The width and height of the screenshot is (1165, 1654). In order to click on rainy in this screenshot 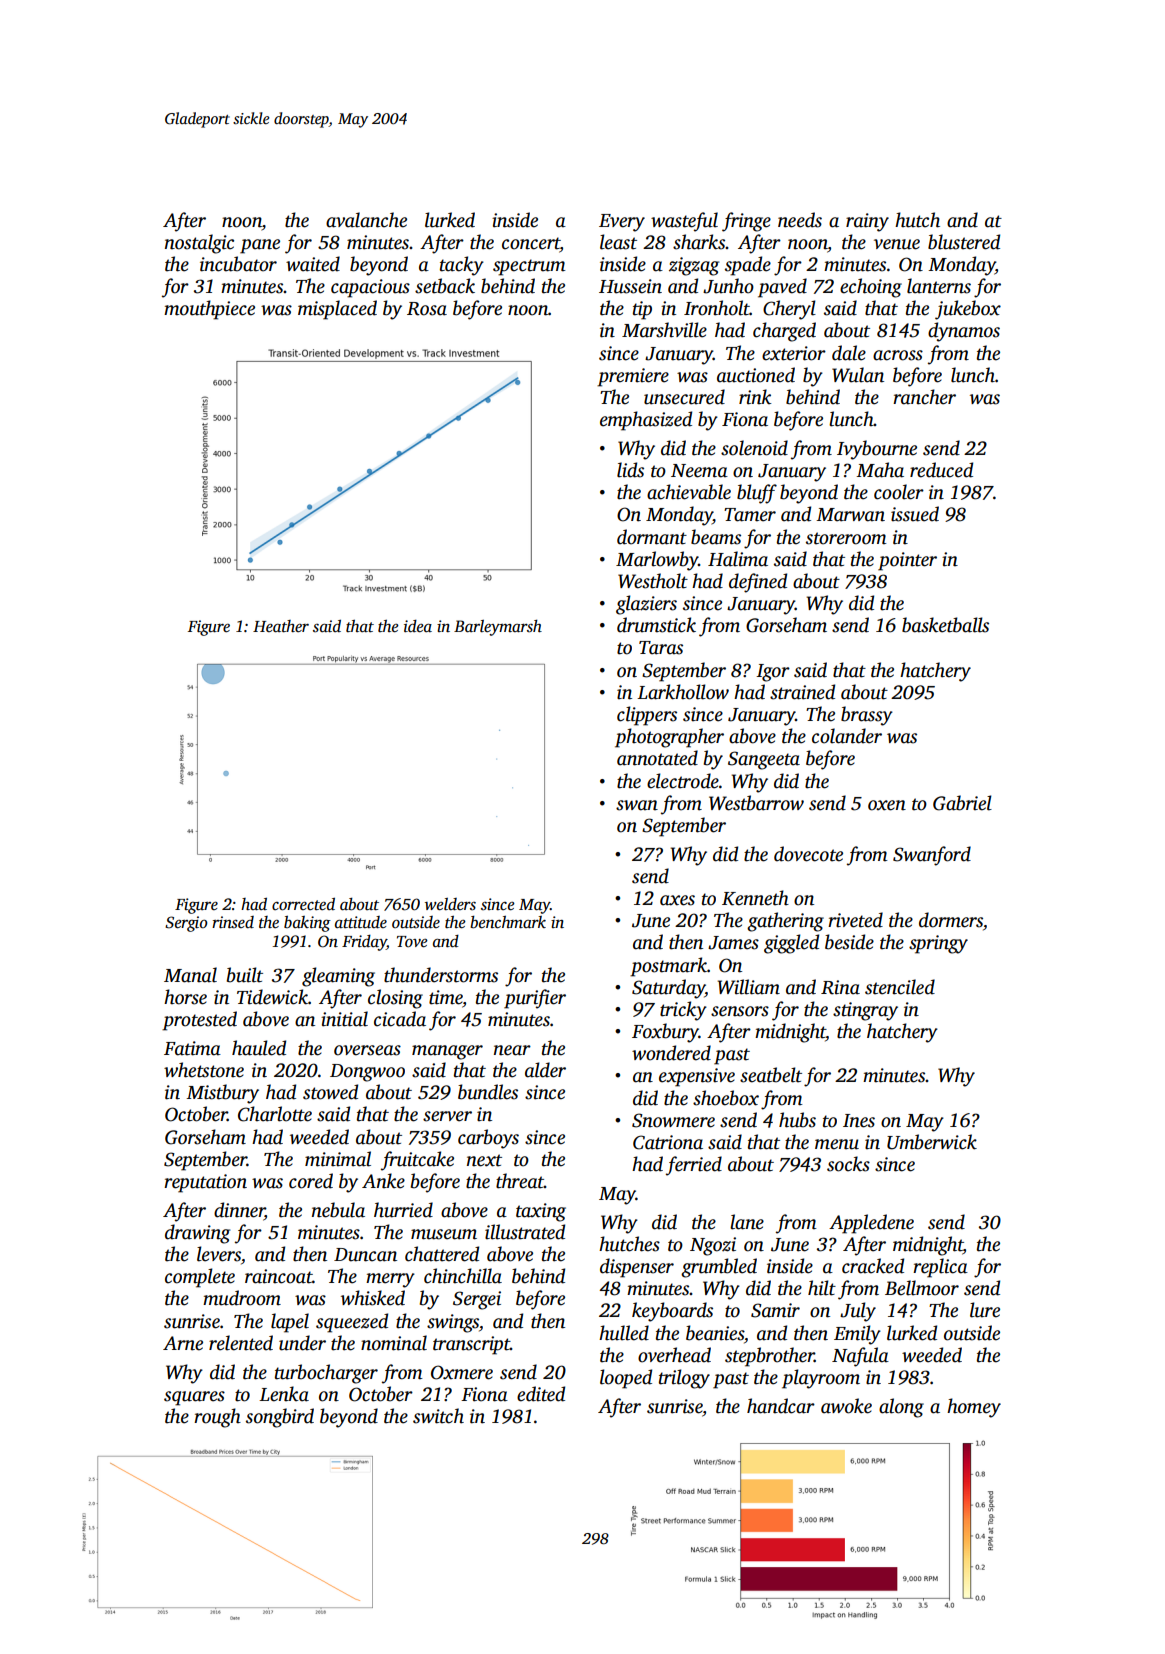, I will do `click(867, 222)`.
